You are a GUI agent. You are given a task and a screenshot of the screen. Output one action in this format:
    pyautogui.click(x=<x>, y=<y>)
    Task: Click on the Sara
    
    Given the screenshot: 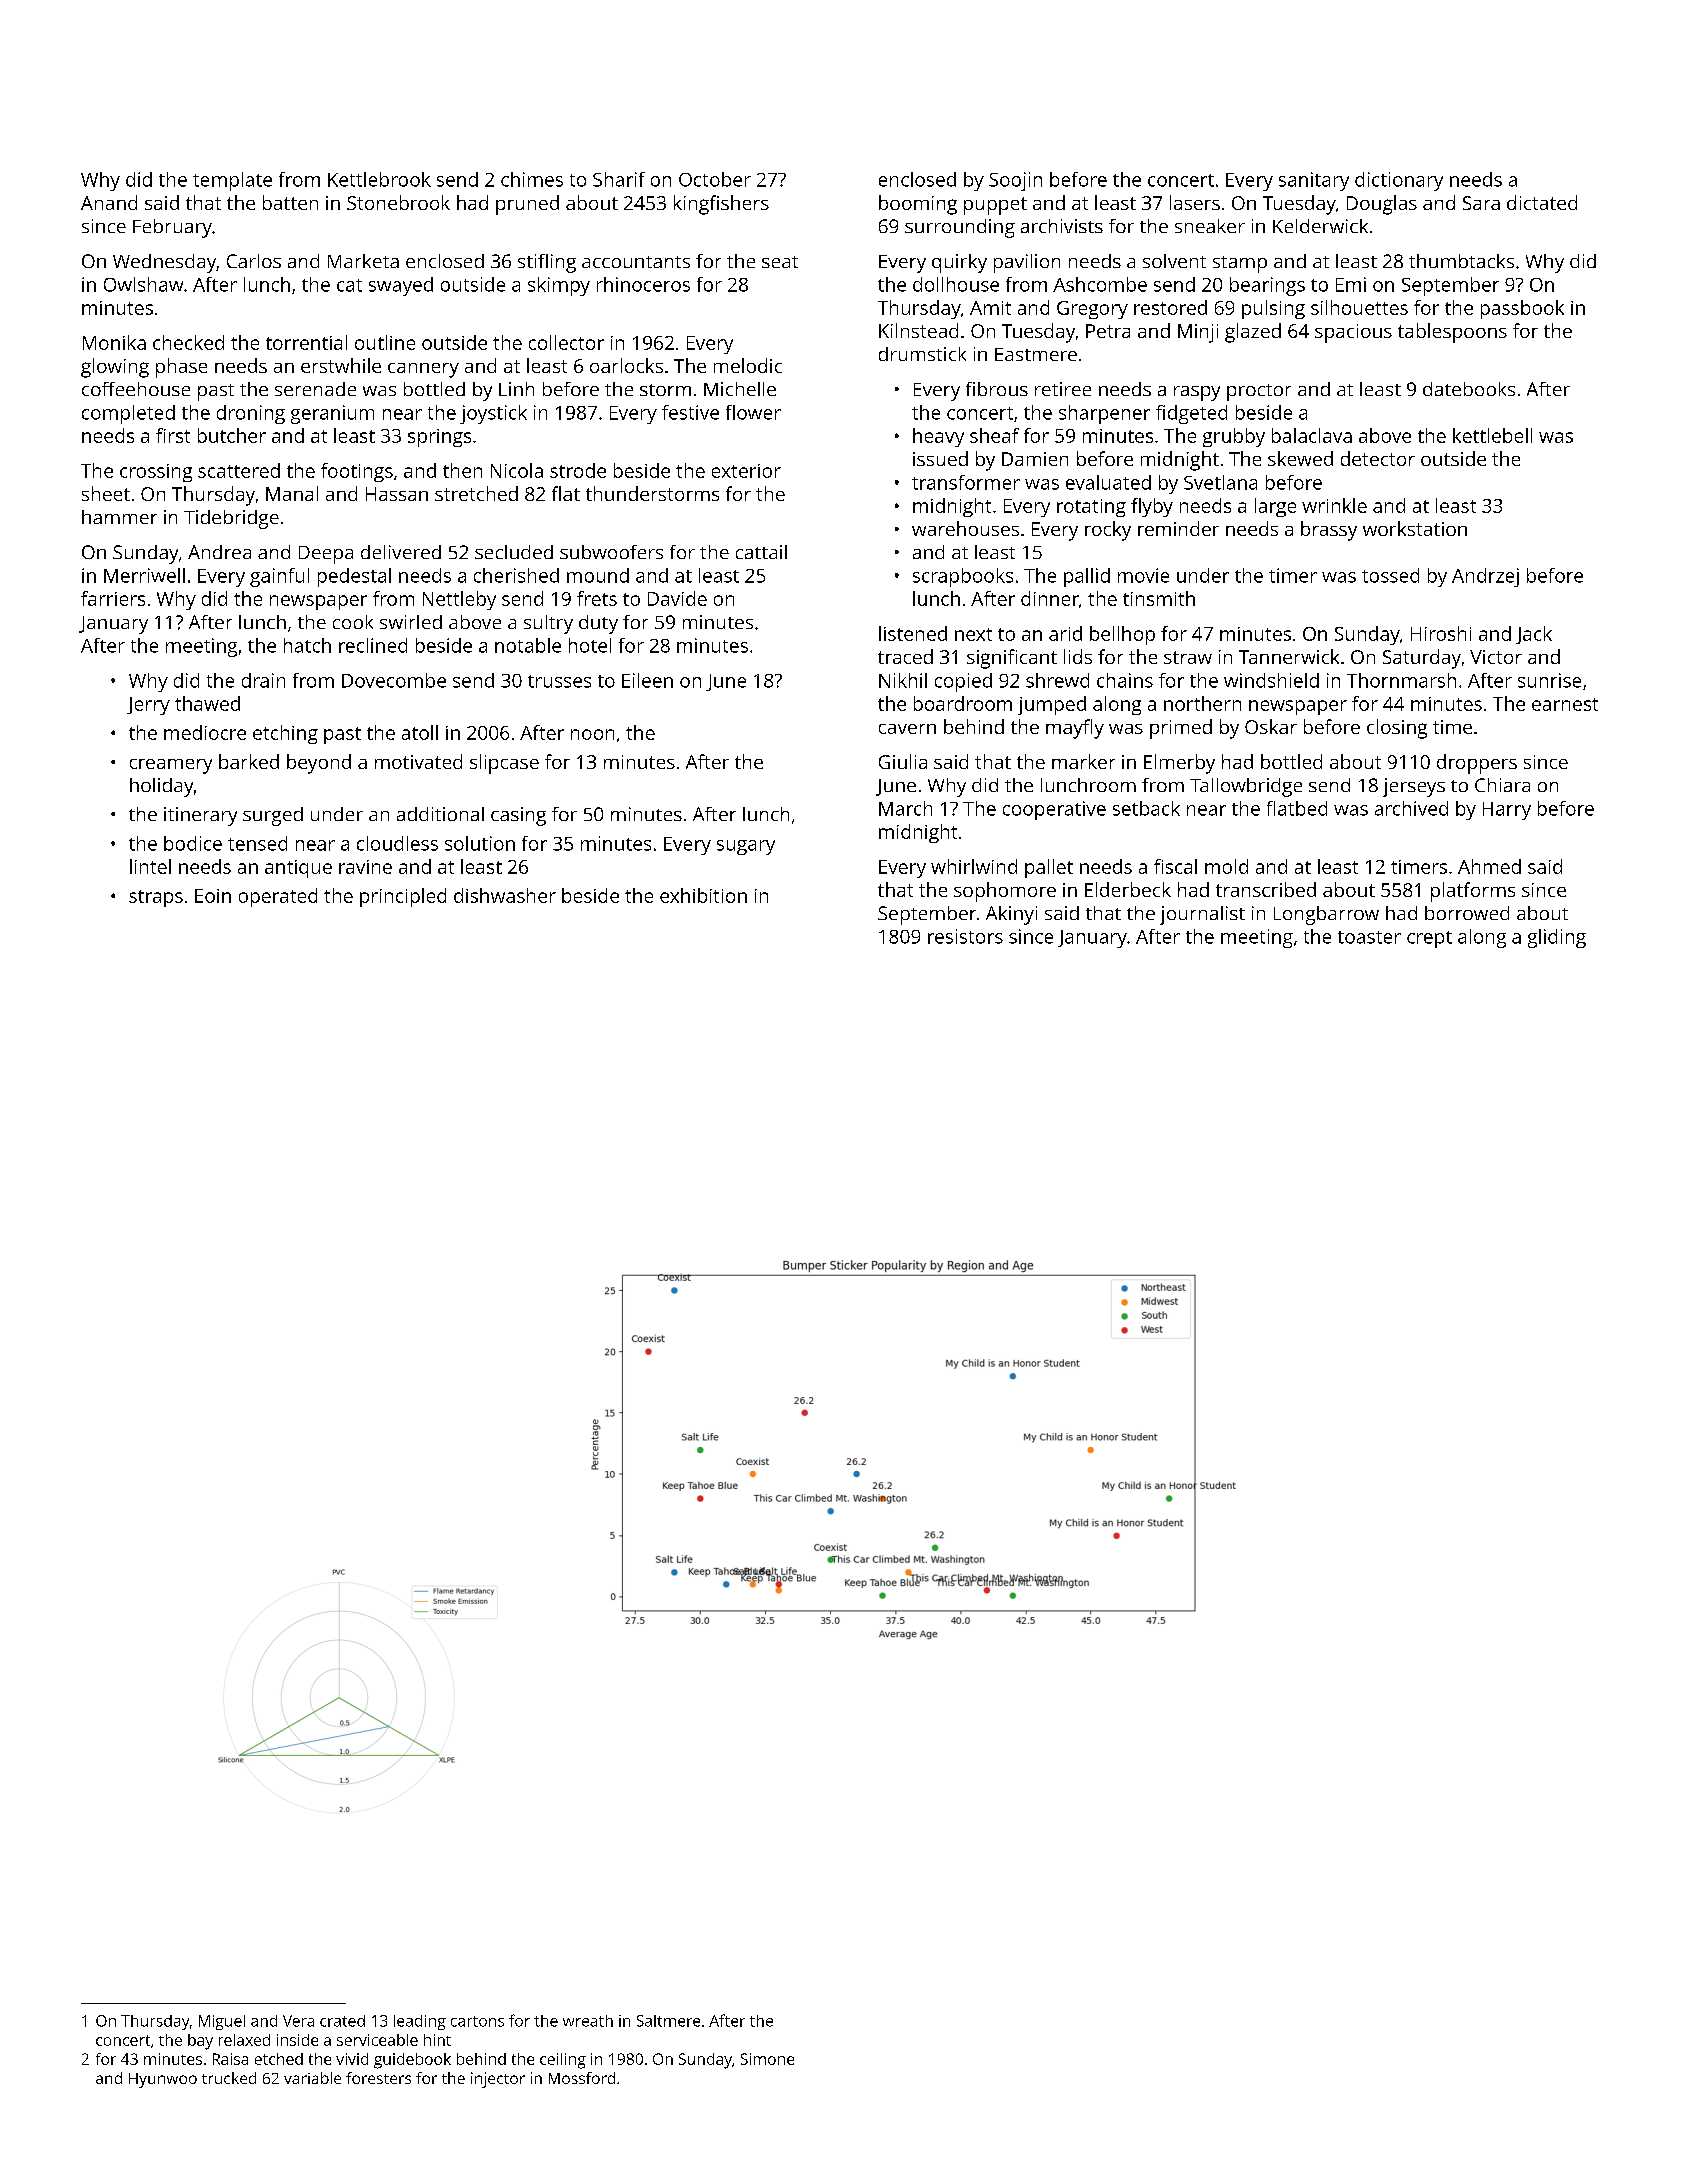 What is the action you would take?
    pyautogui.click(x=1481, y=203)
